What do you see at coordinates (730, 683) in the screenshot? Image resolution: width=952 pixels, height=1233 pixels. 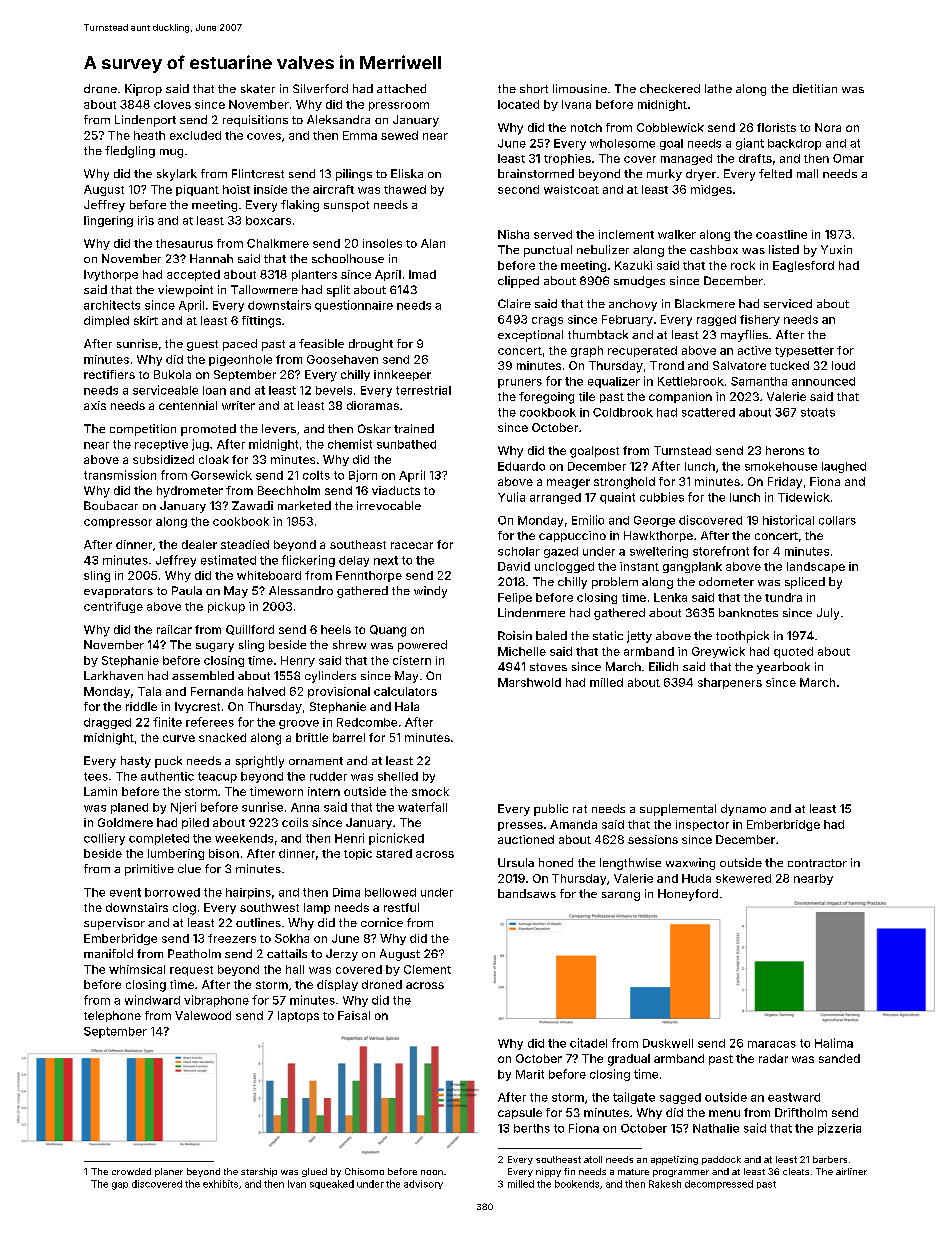 I see `sharpeners` at bounding box center [730, 683].
